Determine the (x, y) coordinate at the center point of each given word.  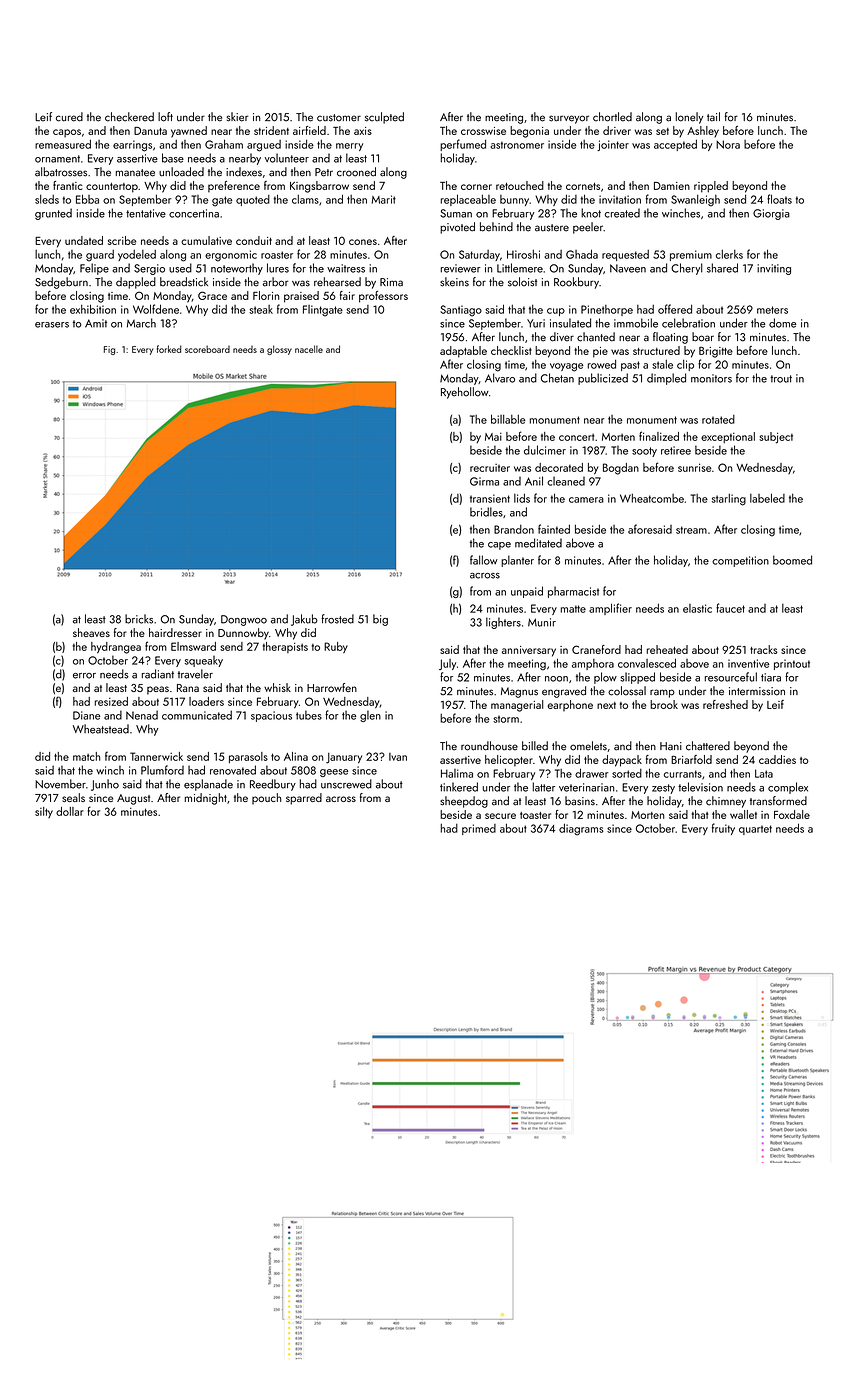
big (380, 620)
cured (69, 117)
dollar (70, 811)
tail (713, 117)
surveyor (569, 119)
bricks (139, 619)
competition (740, 561)
